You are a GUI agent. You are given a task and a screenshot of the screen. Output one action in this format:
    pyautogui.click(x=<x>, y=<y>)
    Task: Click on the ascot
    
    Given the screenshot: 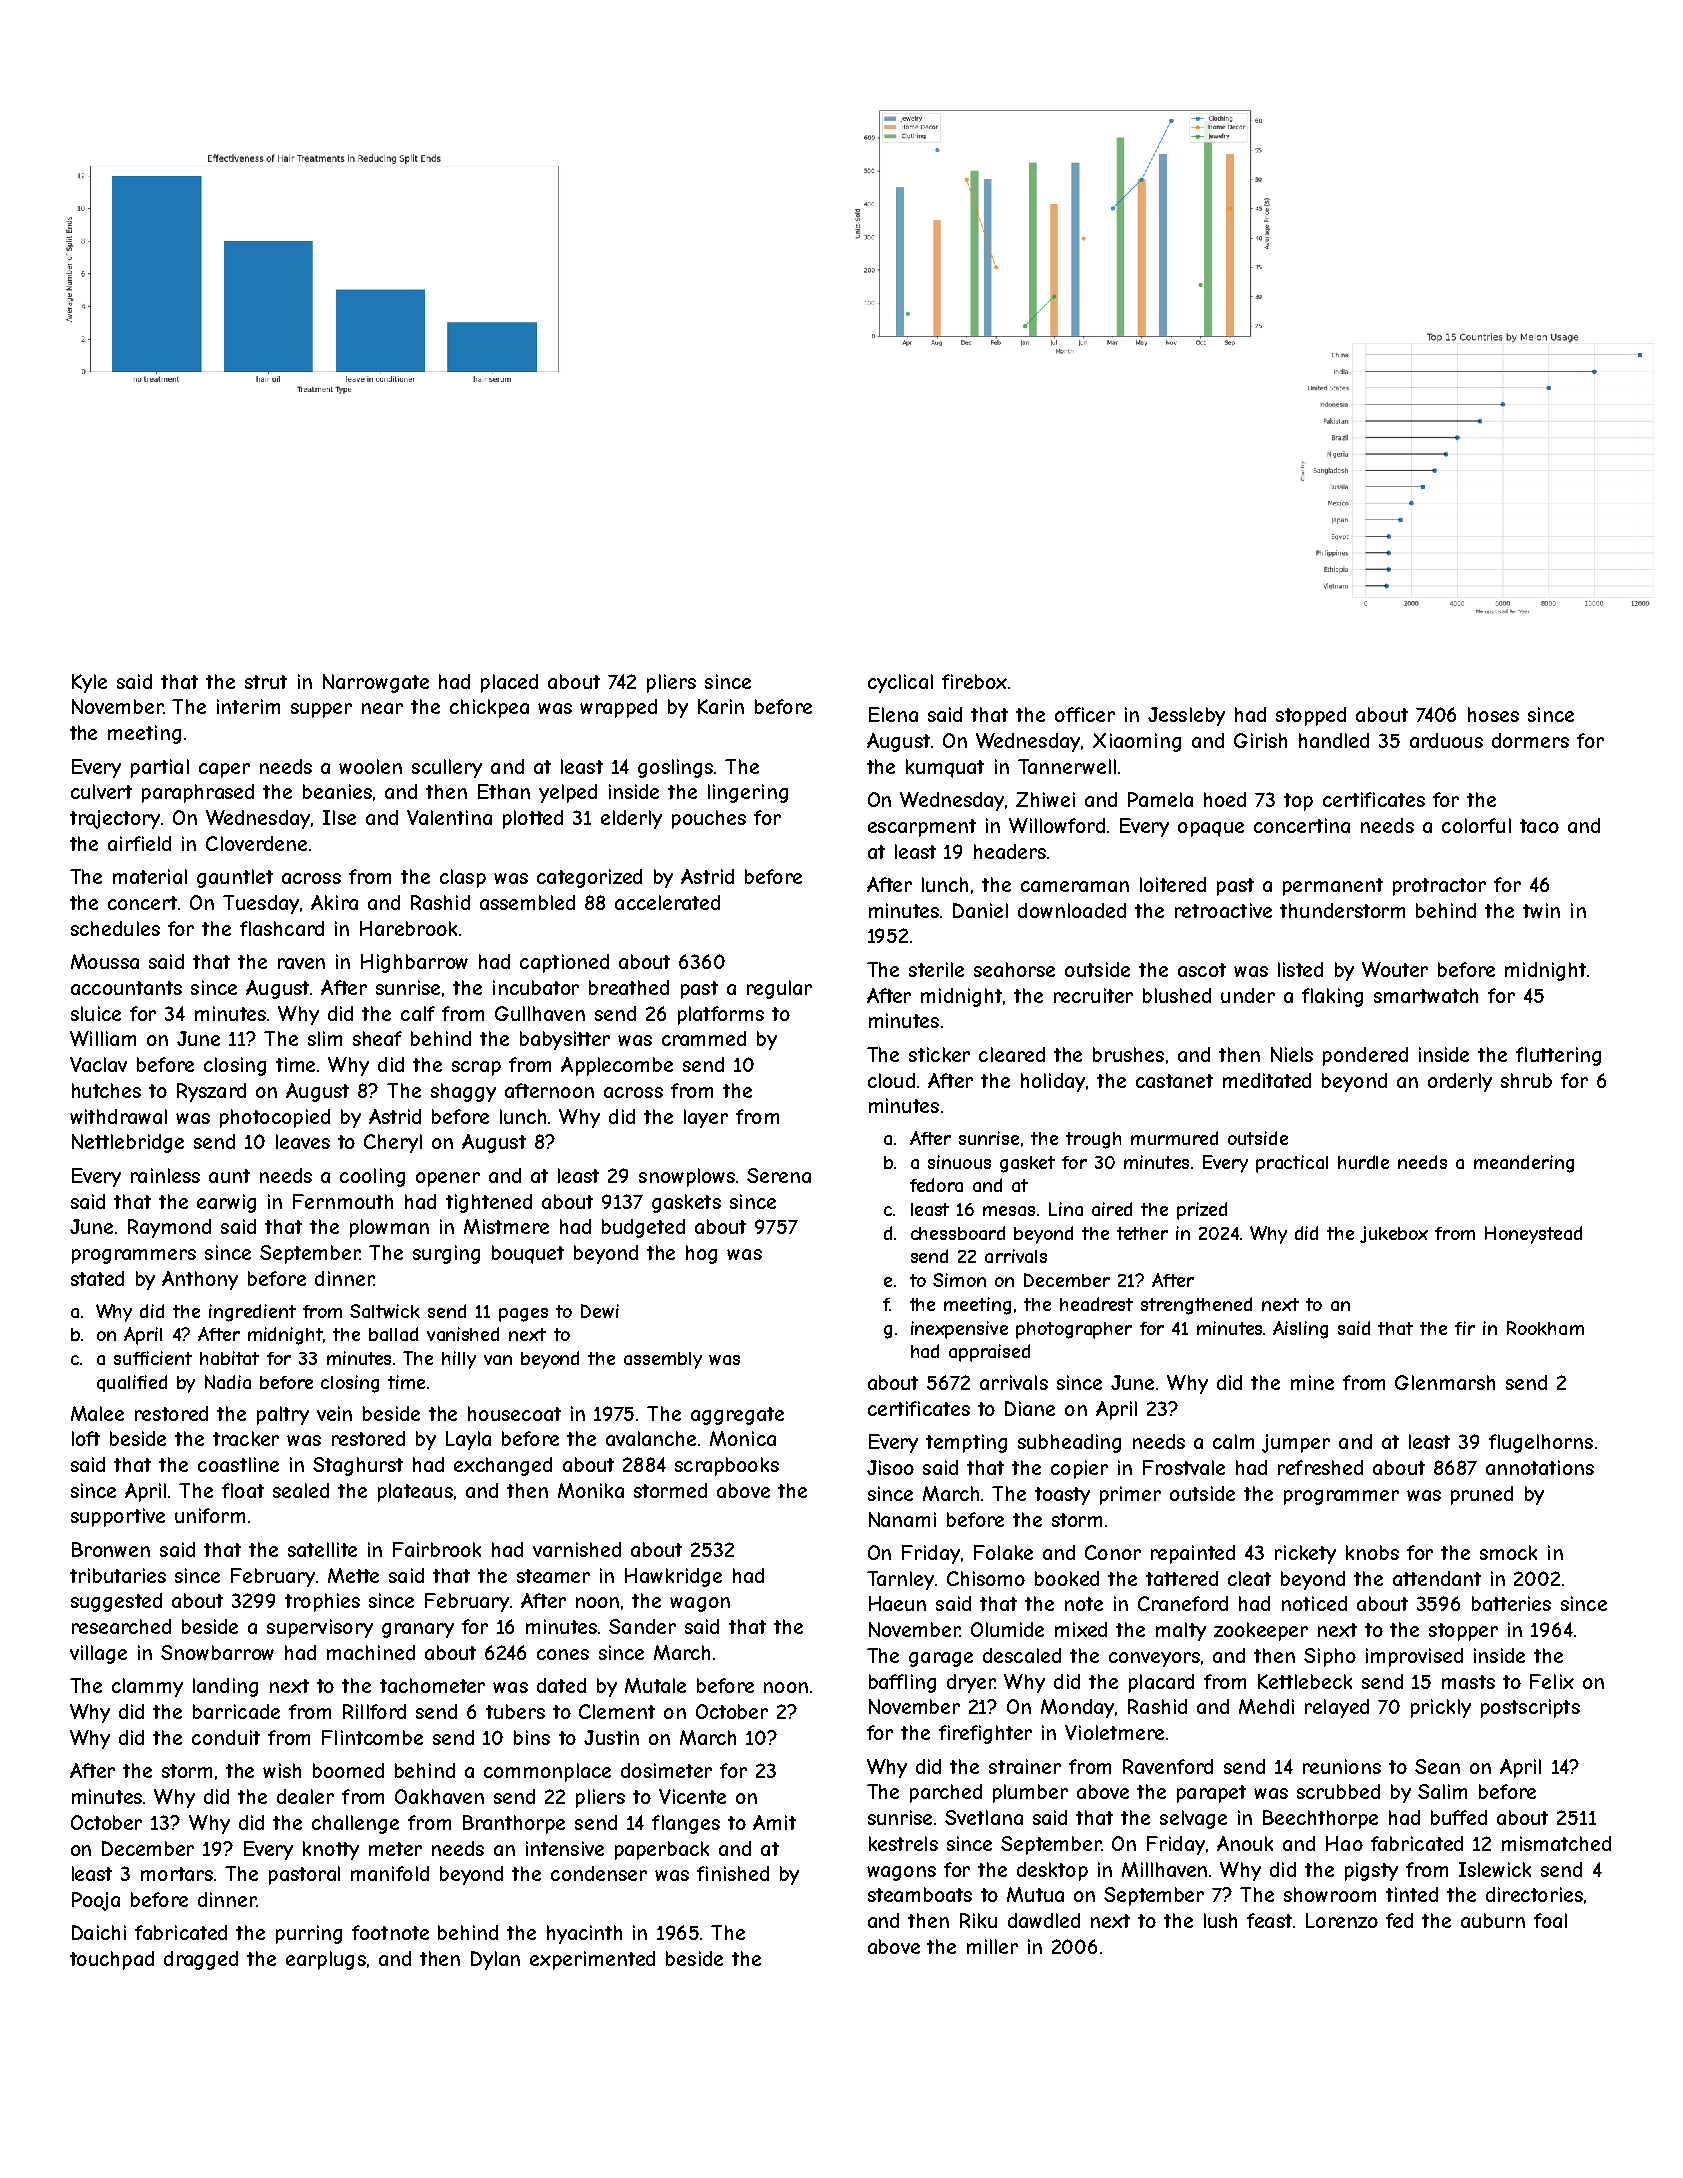 What is the action you would take?
    pyautogui.click(x=1202, y=970)
